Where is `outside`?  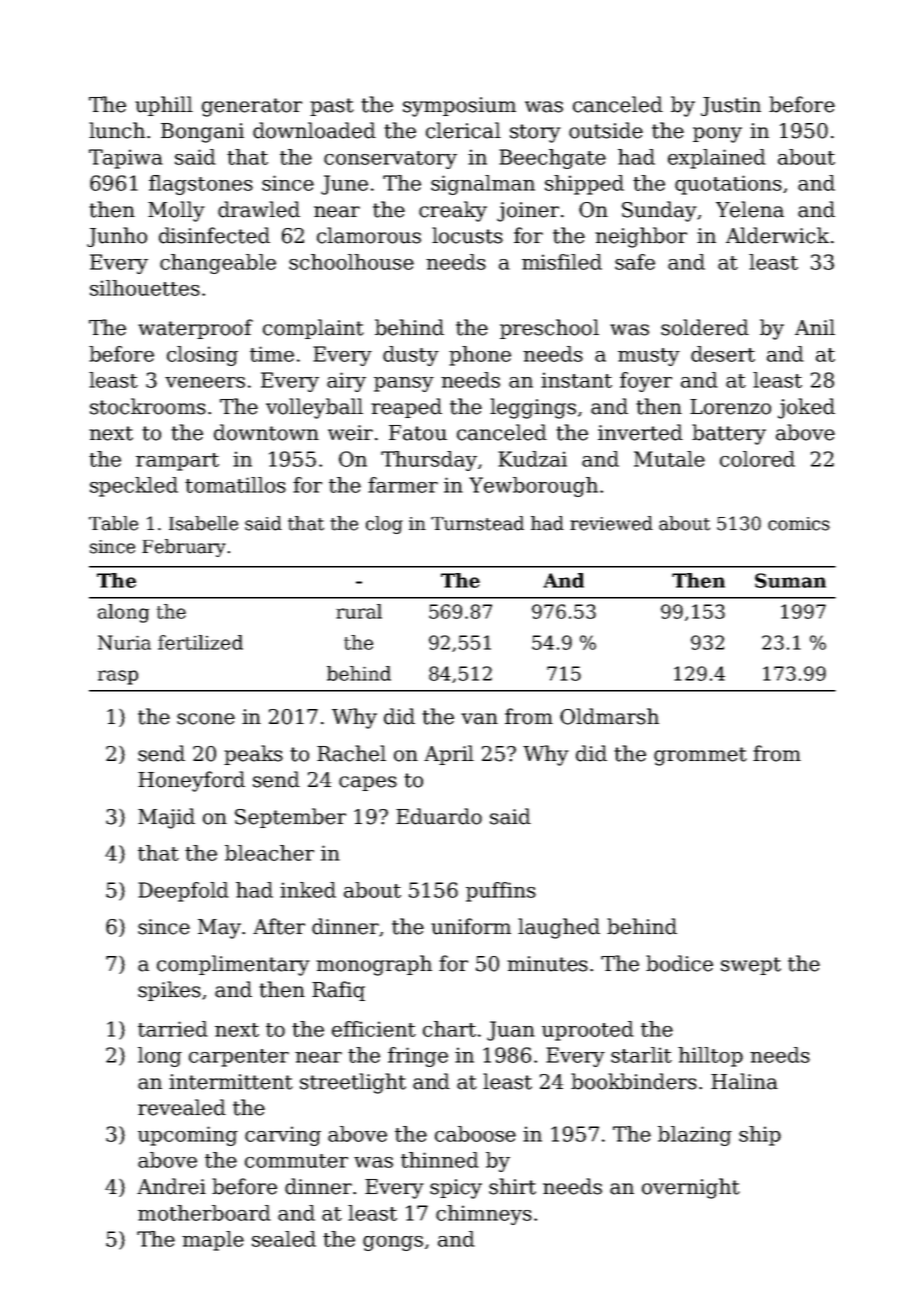 outside is located at coordinates (606, 130).
